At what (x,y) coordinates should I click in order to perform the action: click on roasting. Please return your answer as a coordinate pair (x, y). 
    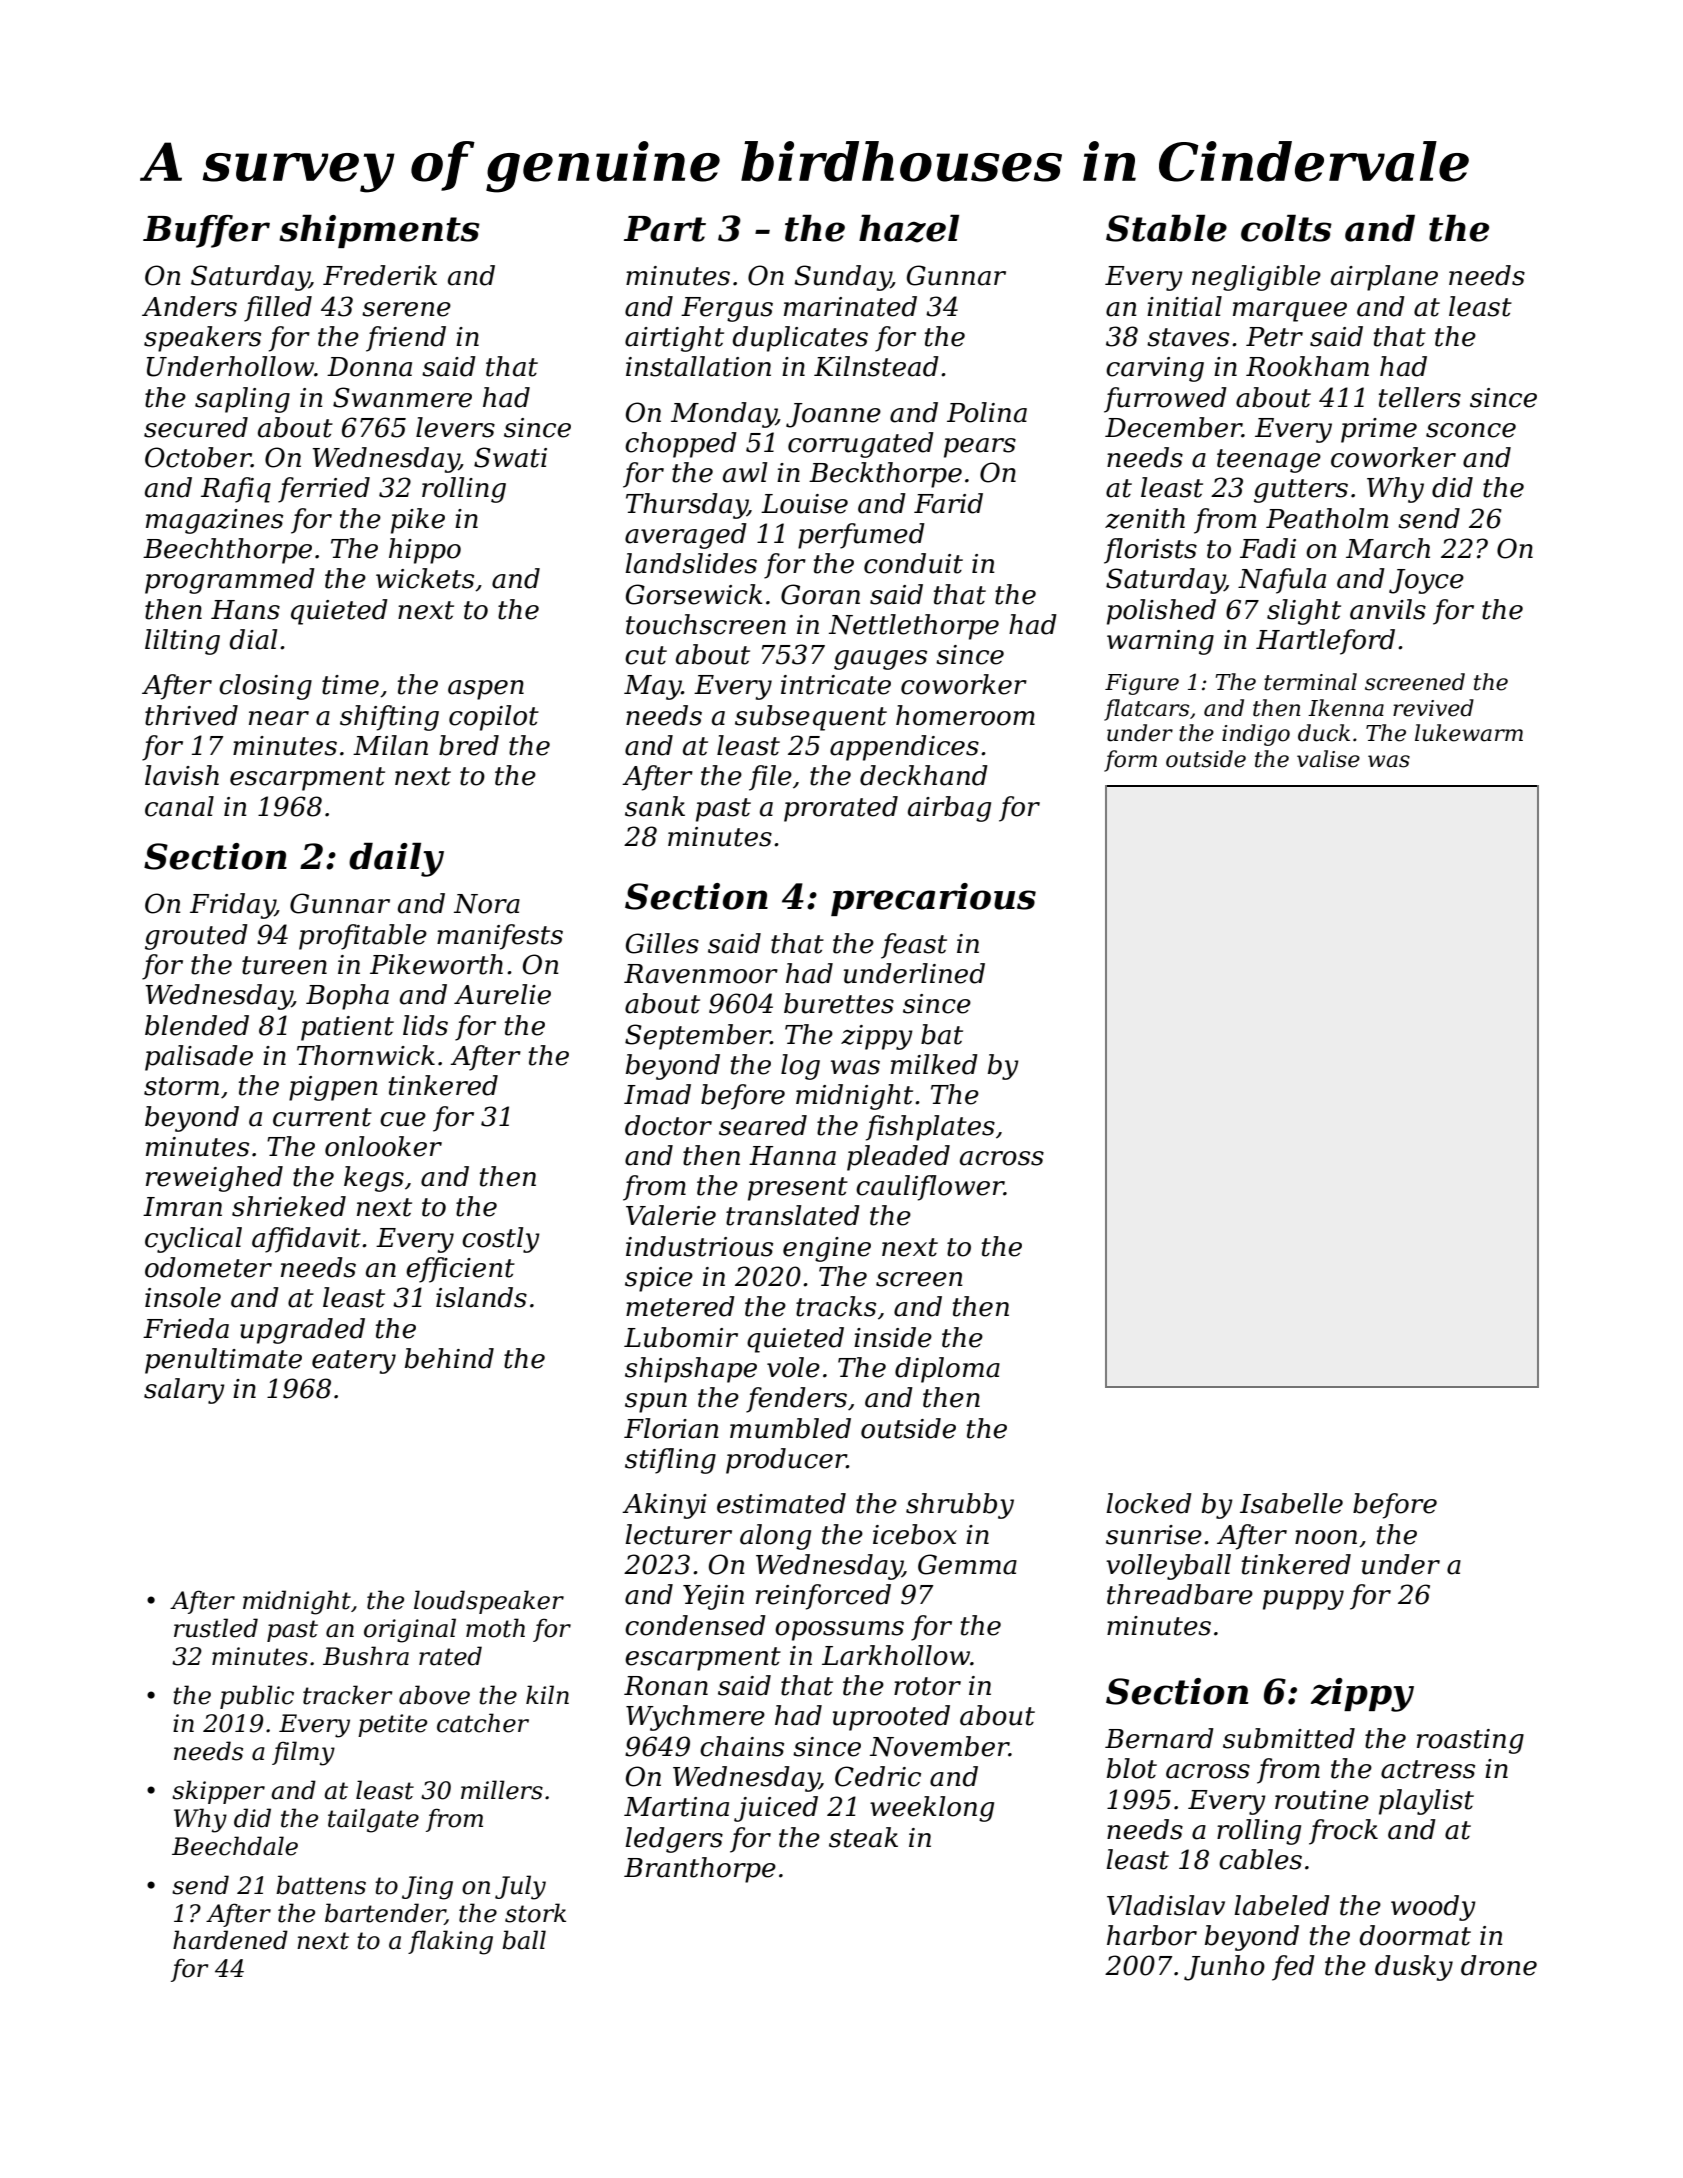
    Looking at the image, I should click on (1470, 1741).
